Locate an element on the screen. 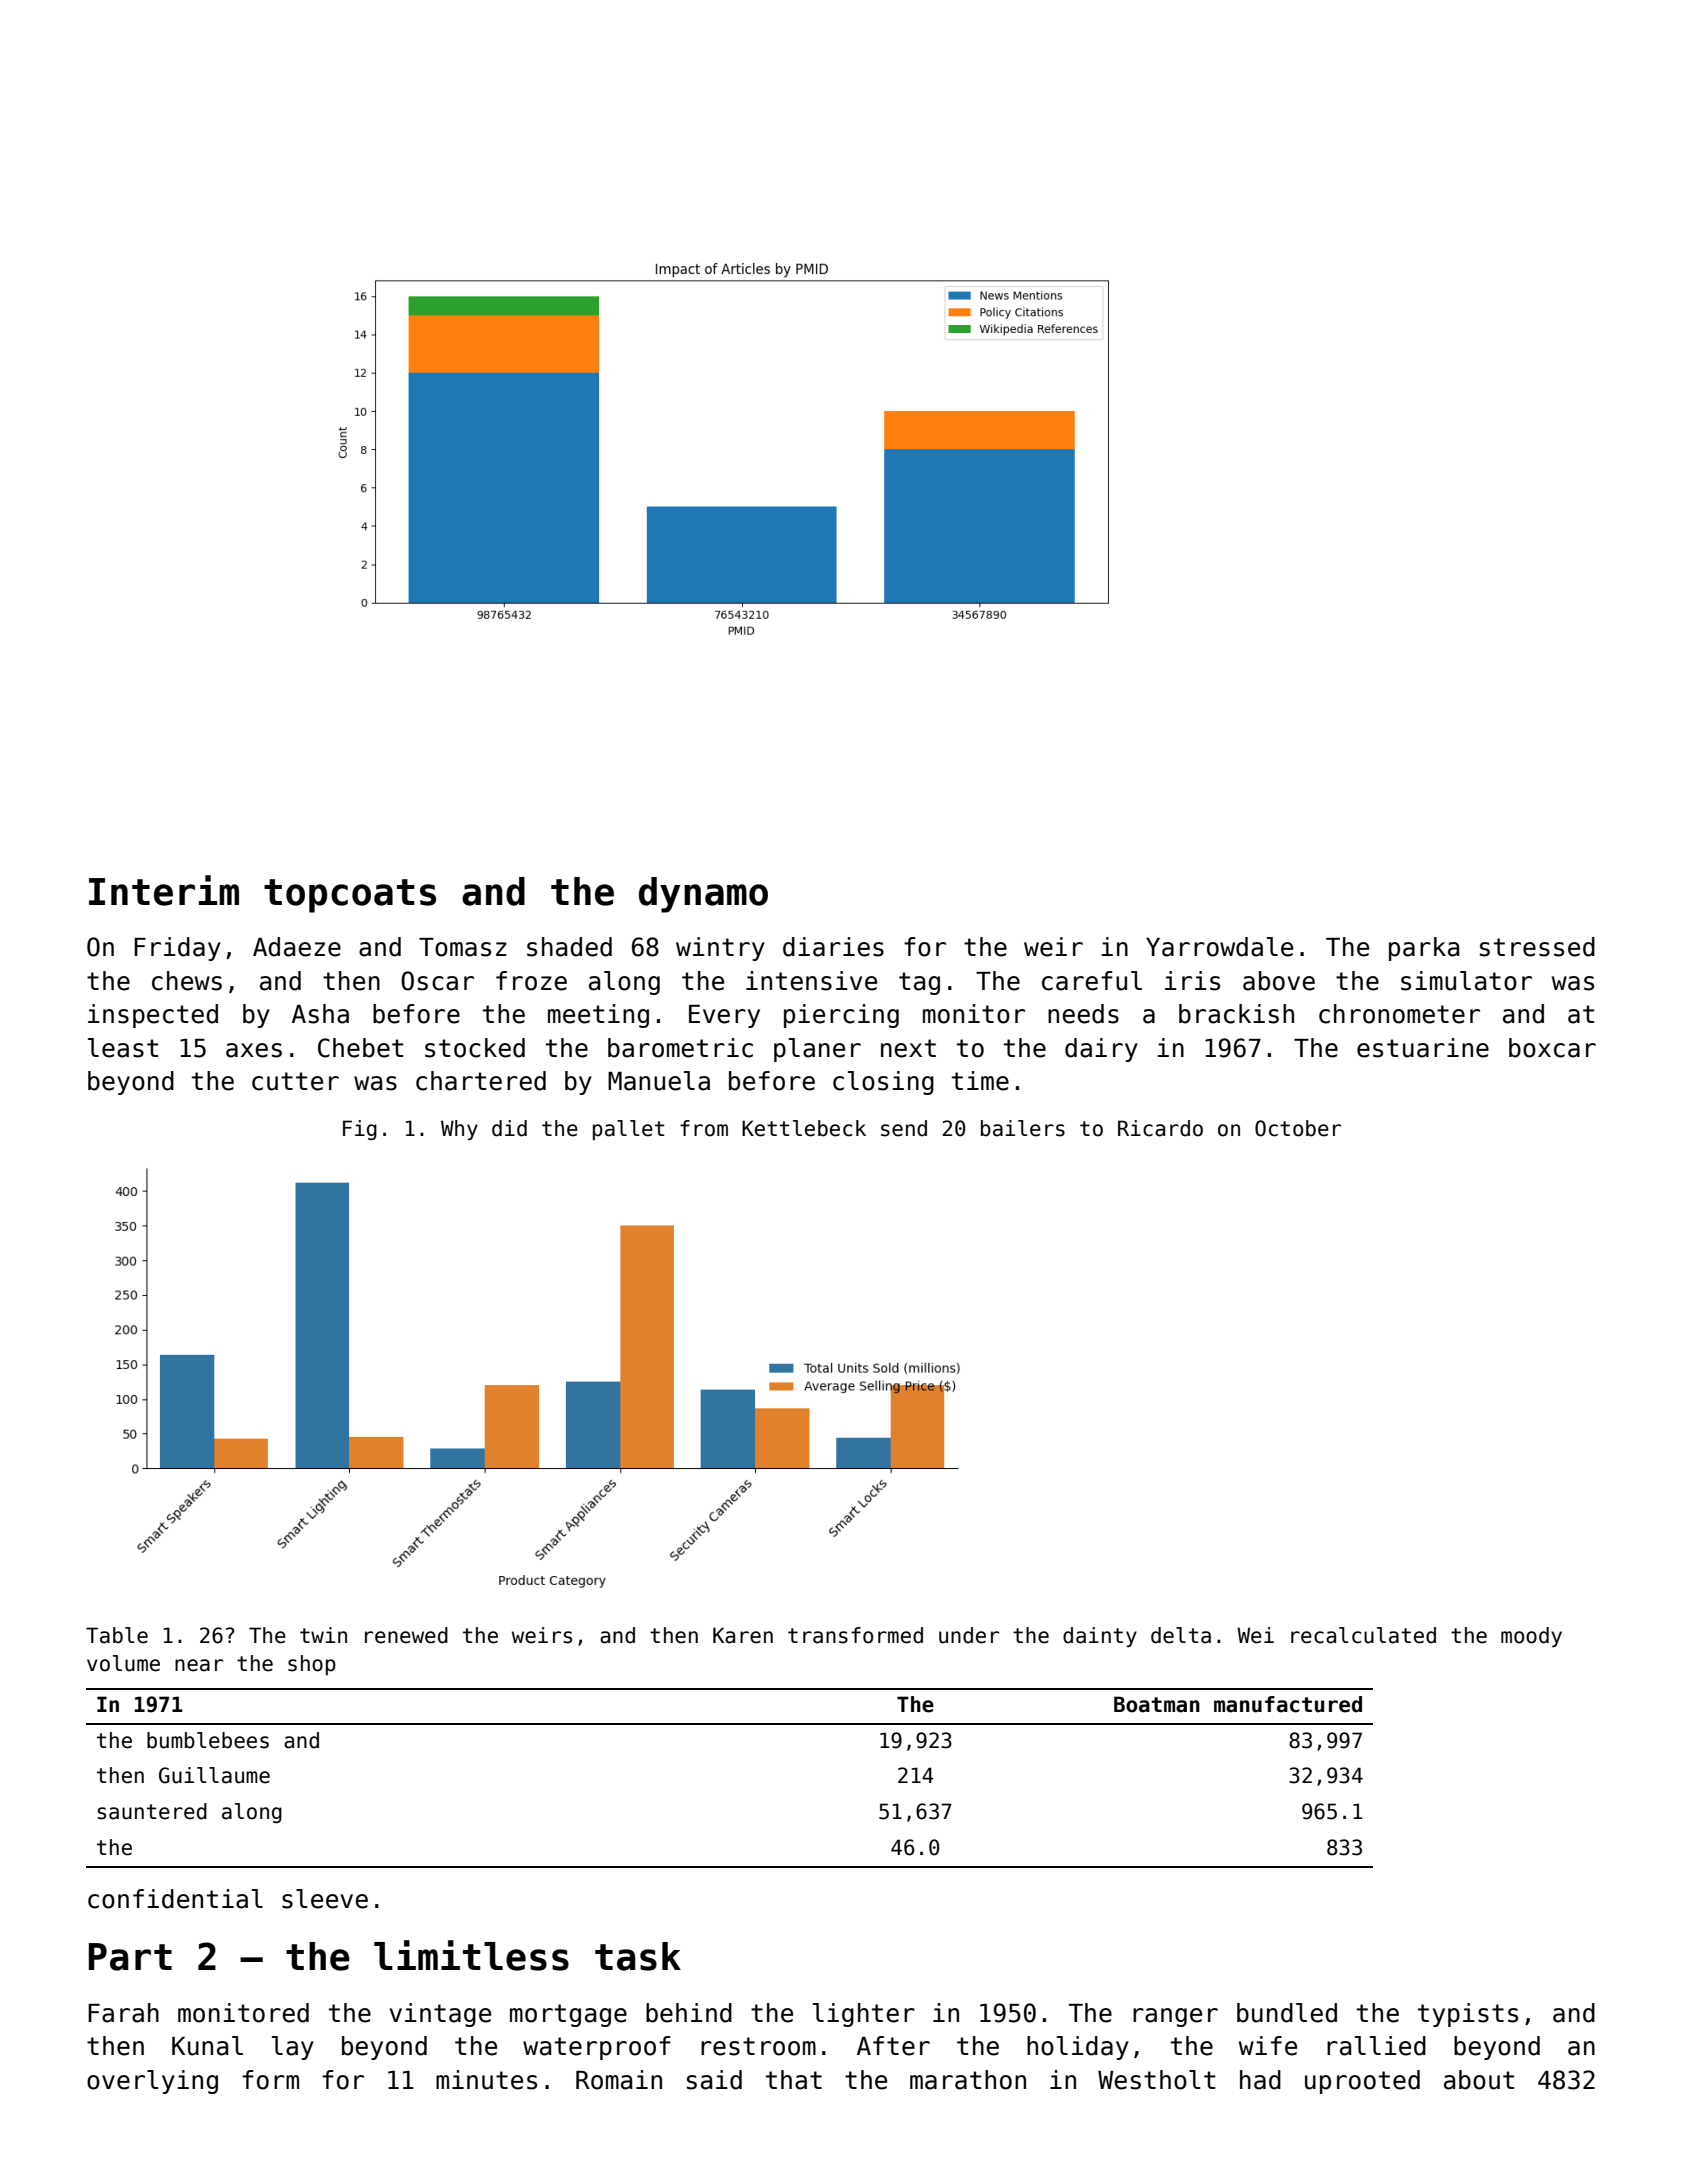 The height and width of the screenshot is (2178, 1683). typists is located at coordinates (1468, 2015).
